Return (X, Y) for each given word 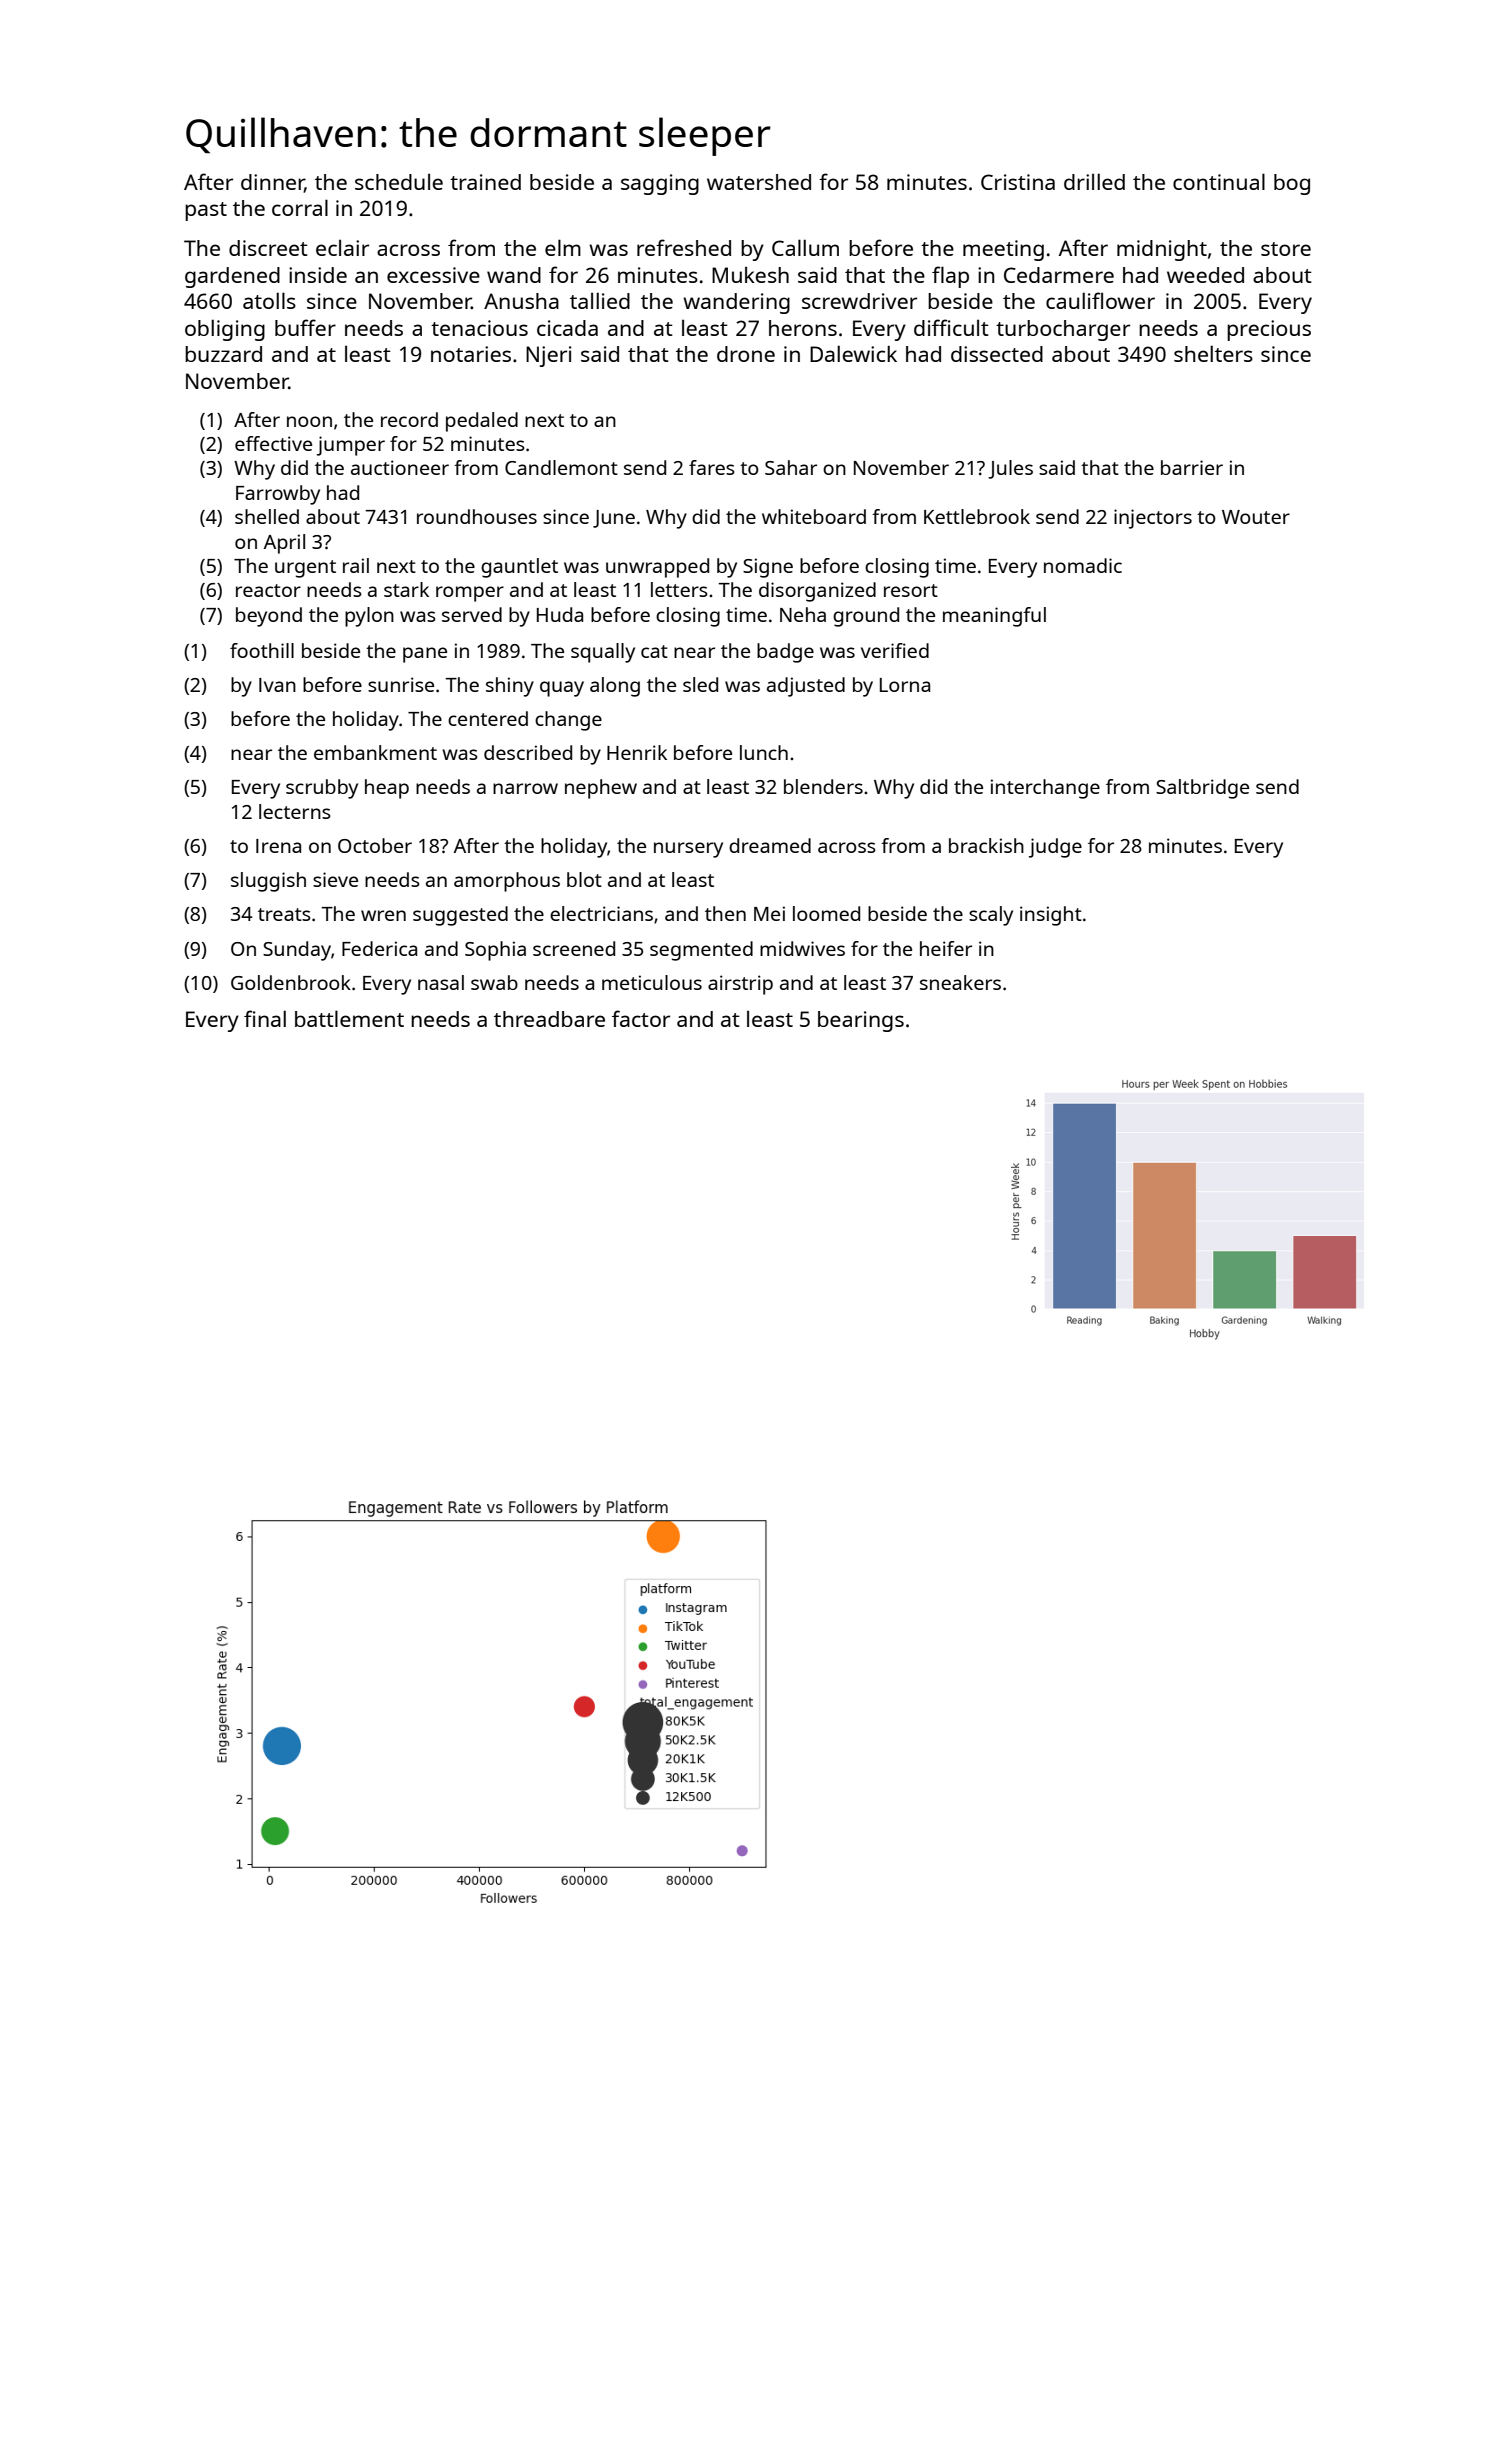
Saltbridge (1202, 789)
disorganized (817, 592)
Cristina (1018, 182)
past (206, 211)
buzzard (223, 354)
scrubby (322, 789)
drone (746, 354)
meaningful (994, 617)
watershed (759, 182)
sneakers (960, 982)
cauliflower (1100, 300)
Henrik (637, 752)
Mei (769, 913)
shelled (267, 516)
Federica (379, 948)
